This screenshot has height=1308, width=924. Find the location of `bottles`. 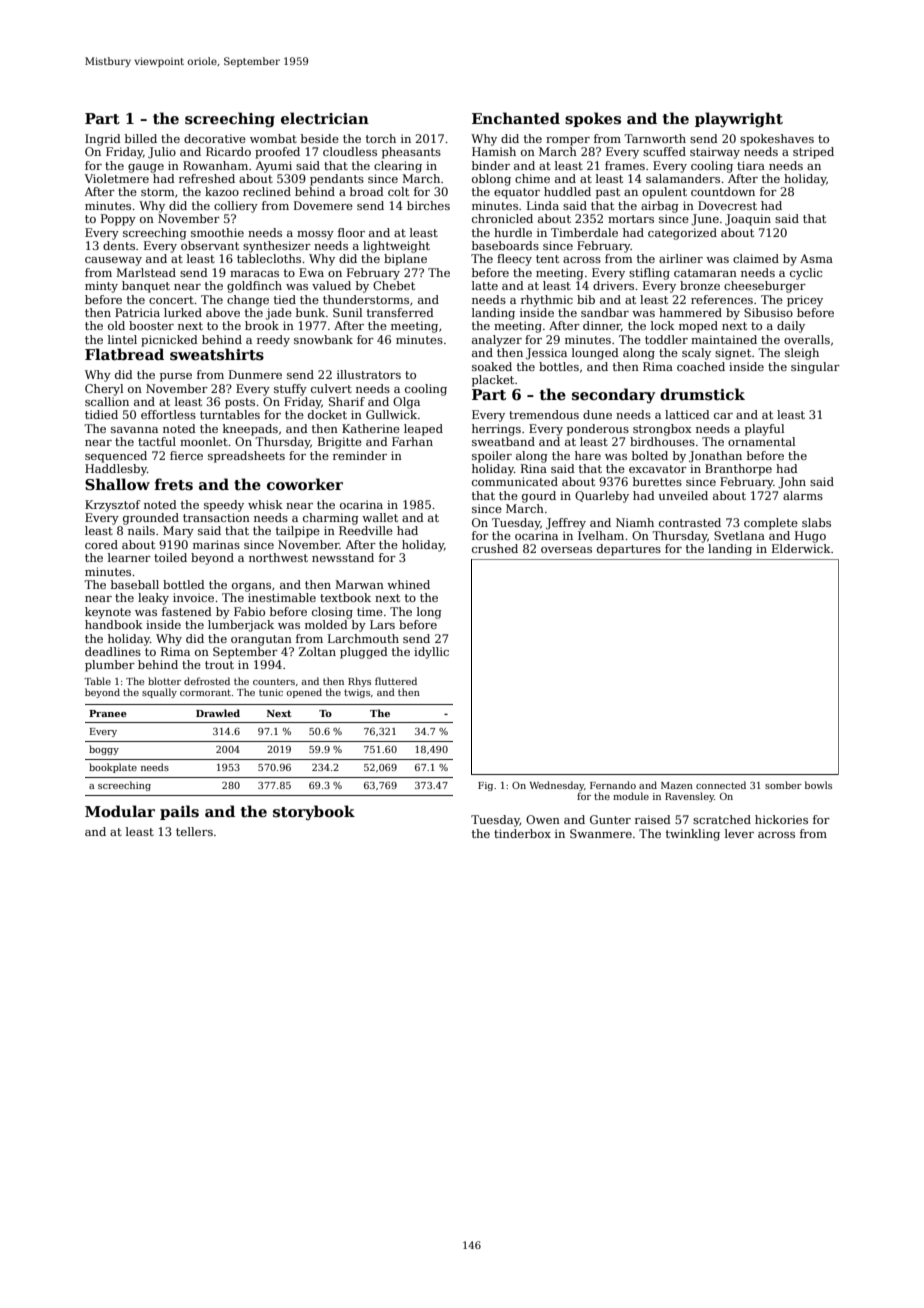

bottles is located at coordinates (559, 366).
